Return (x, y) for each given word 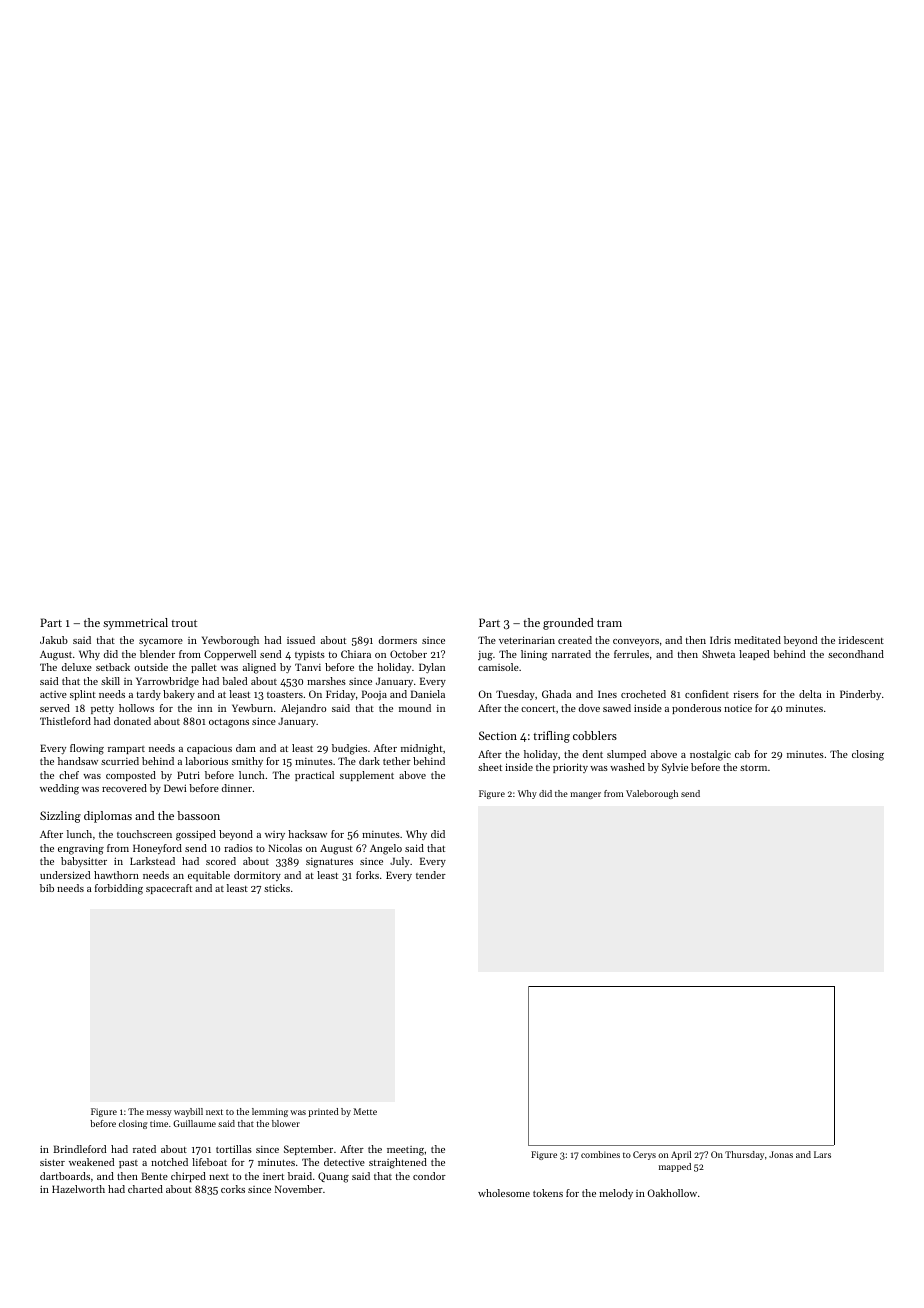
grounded (568, 624)
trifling (551, 737)
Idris (720, 640)
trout (184, 623)
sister (52, 1162)
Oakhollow (672, 1193)
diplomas (108, 817)
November (299, 1189)
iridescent (861, 640)
